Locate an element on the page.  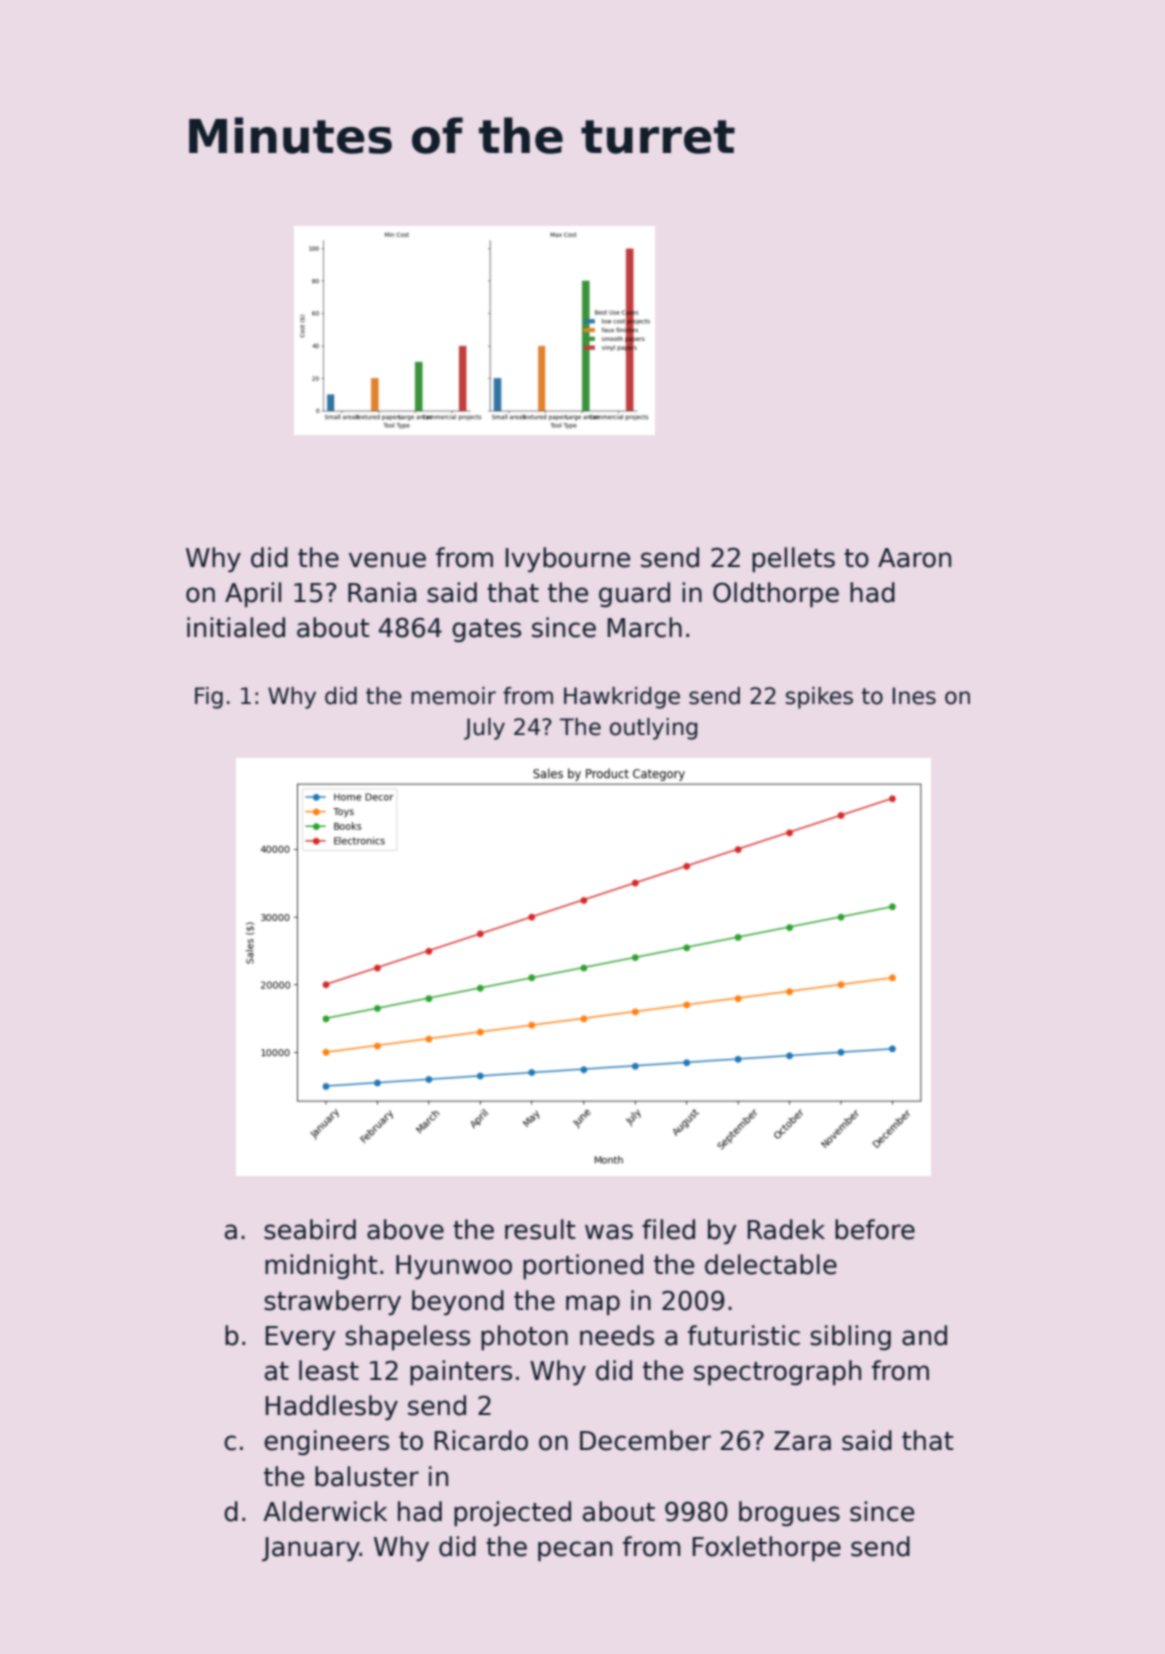
pellets is located at coordinates (793, 559).
